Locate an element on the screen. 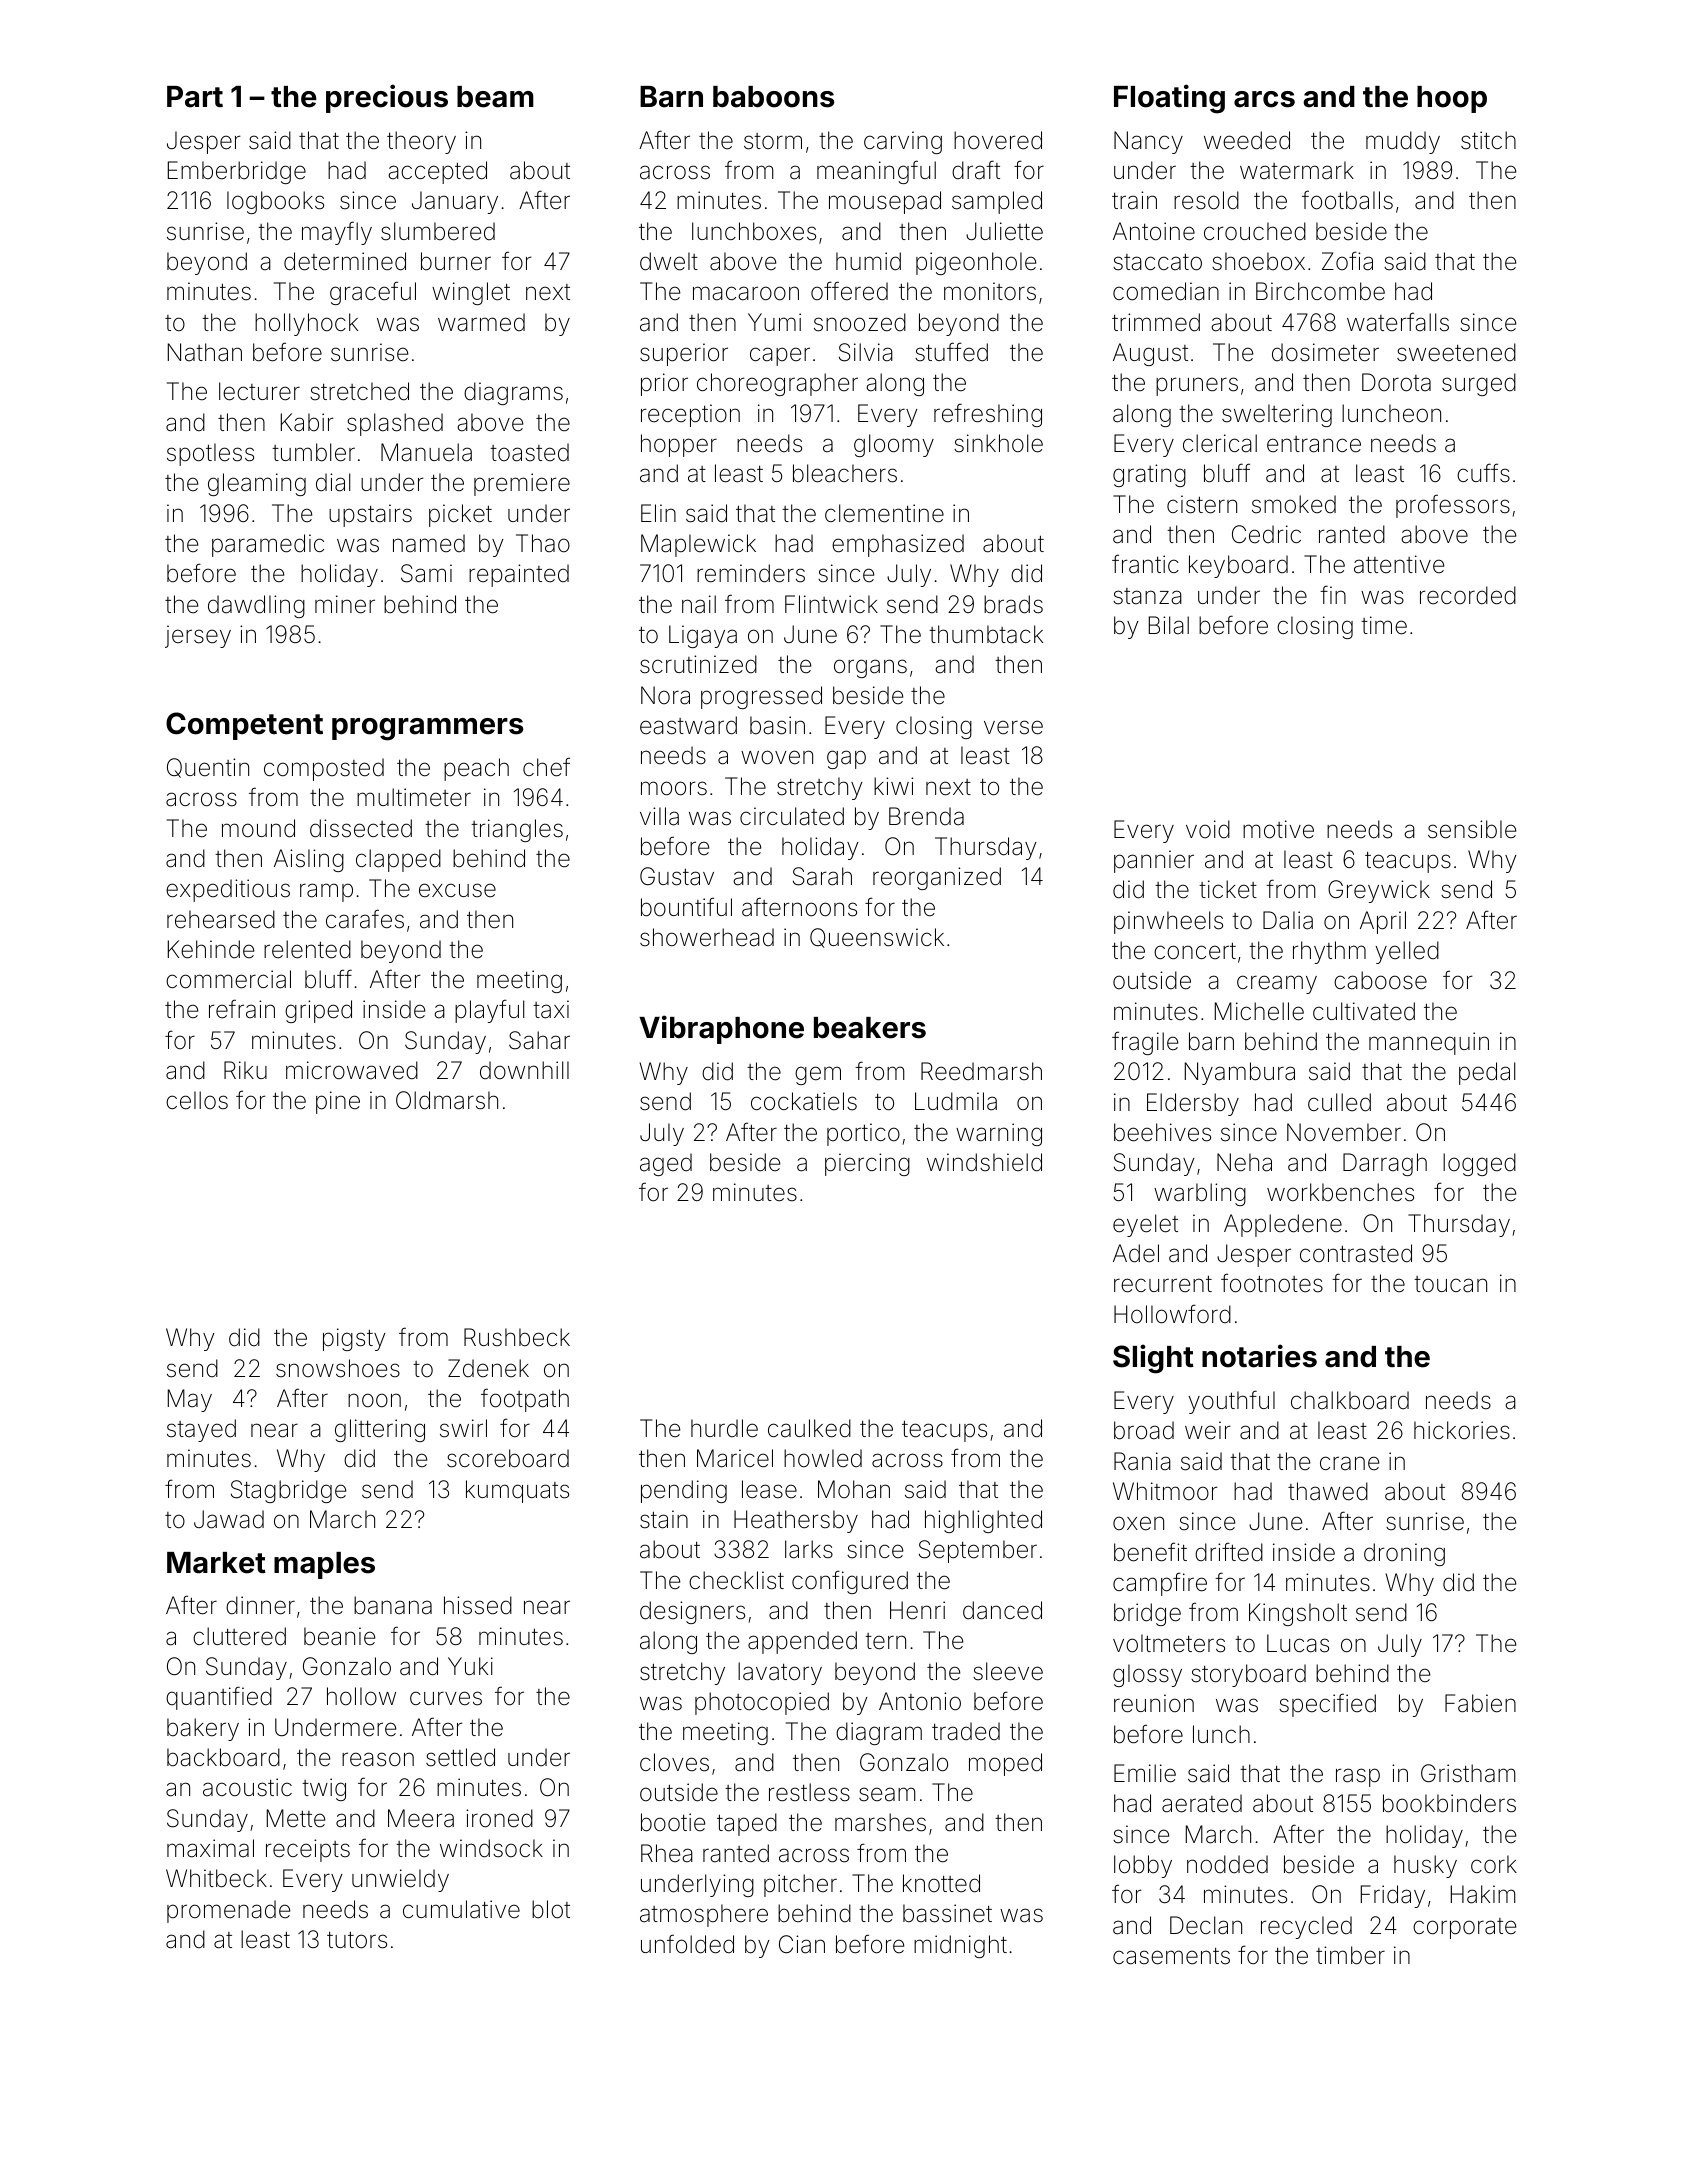 The image size is (1683, 2178). Flintwick is located at coordinates (831, 604).
